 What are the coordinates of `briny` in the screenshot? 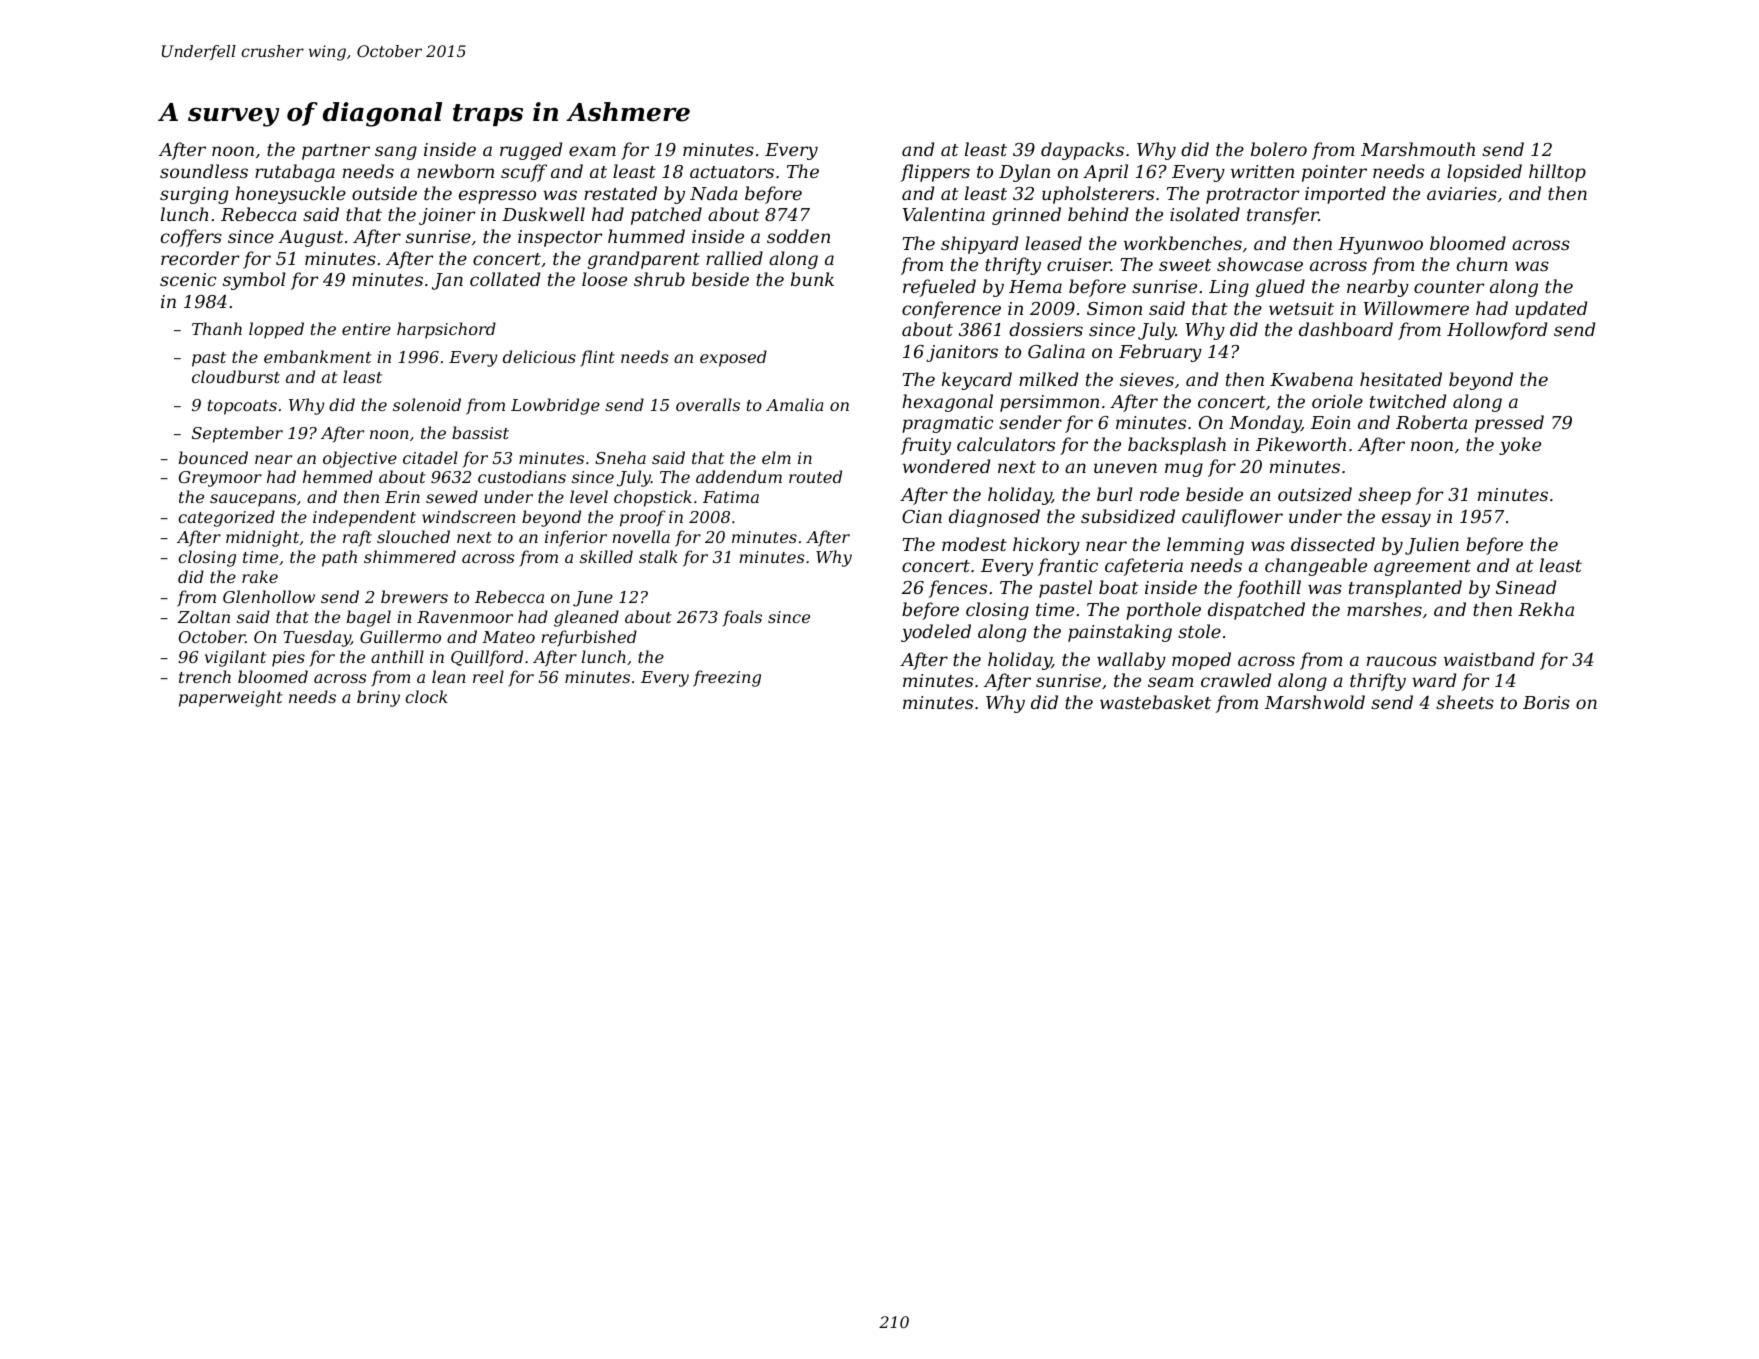 It's located at (378, 698).
